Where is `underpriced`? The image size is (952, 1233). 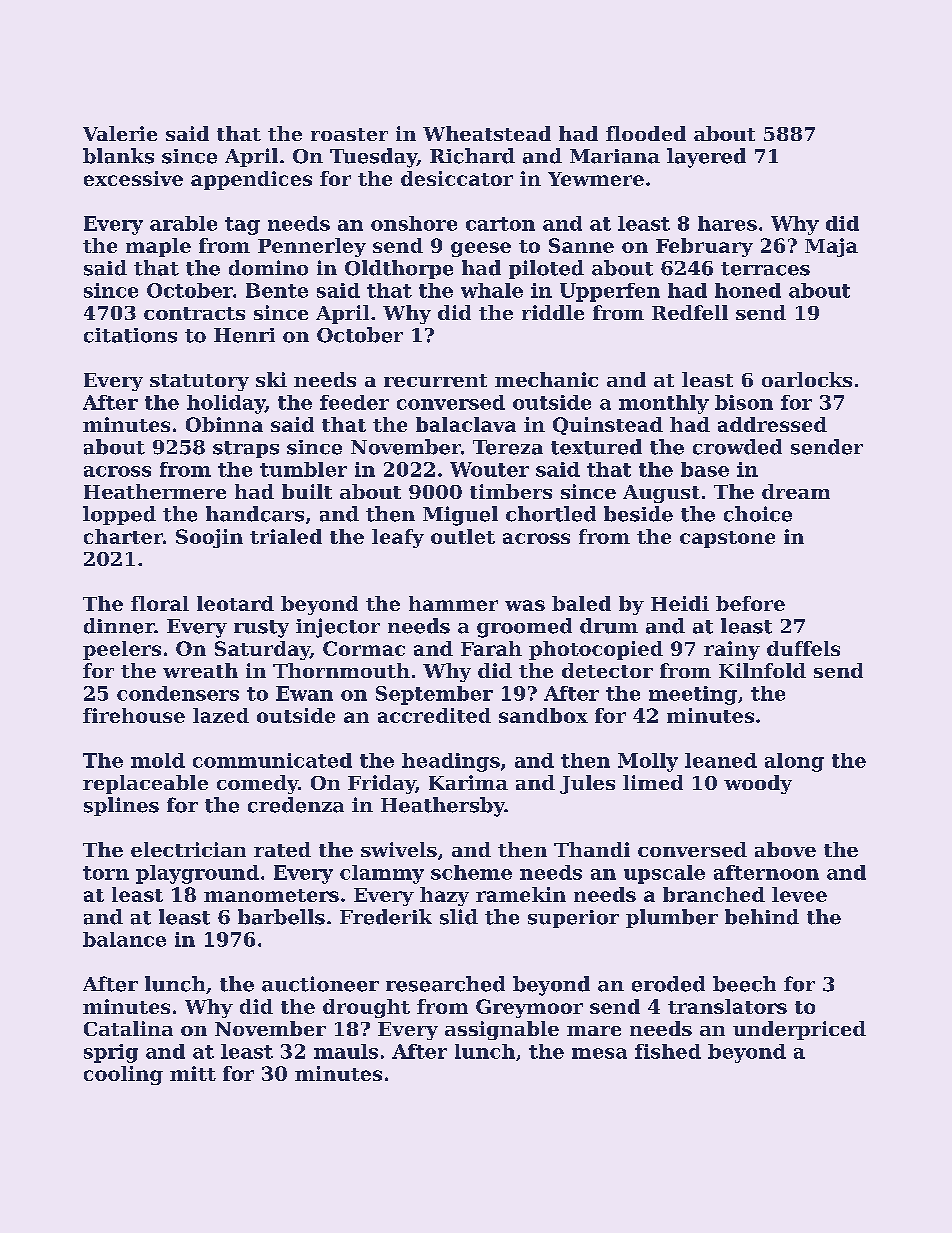
underpriced is located at coordinates (799, 1030).
